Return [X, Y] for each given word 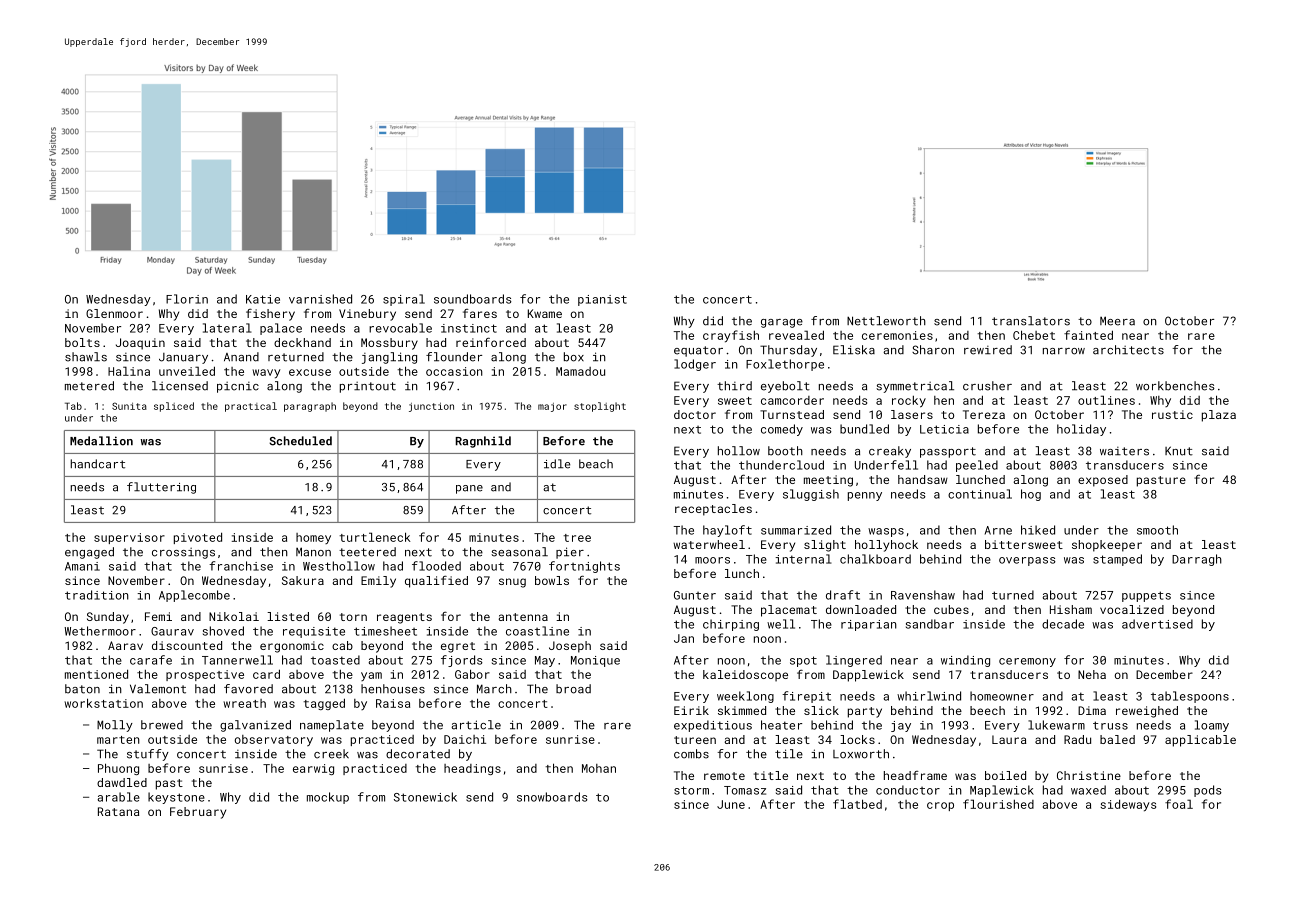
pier [570, 553]
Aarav [125, 645]
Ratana [118, 811]
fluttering [161, 488]
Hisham [1071, 609]
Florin [187, 299]
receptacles [713, 510]
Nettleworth [886, 321]
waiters [1124, 451]
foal [1179, 804]
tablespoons [1190, 697]
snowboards [552, 797]
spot [803, 661]
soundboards [473, 299]
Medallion [101, 441]
